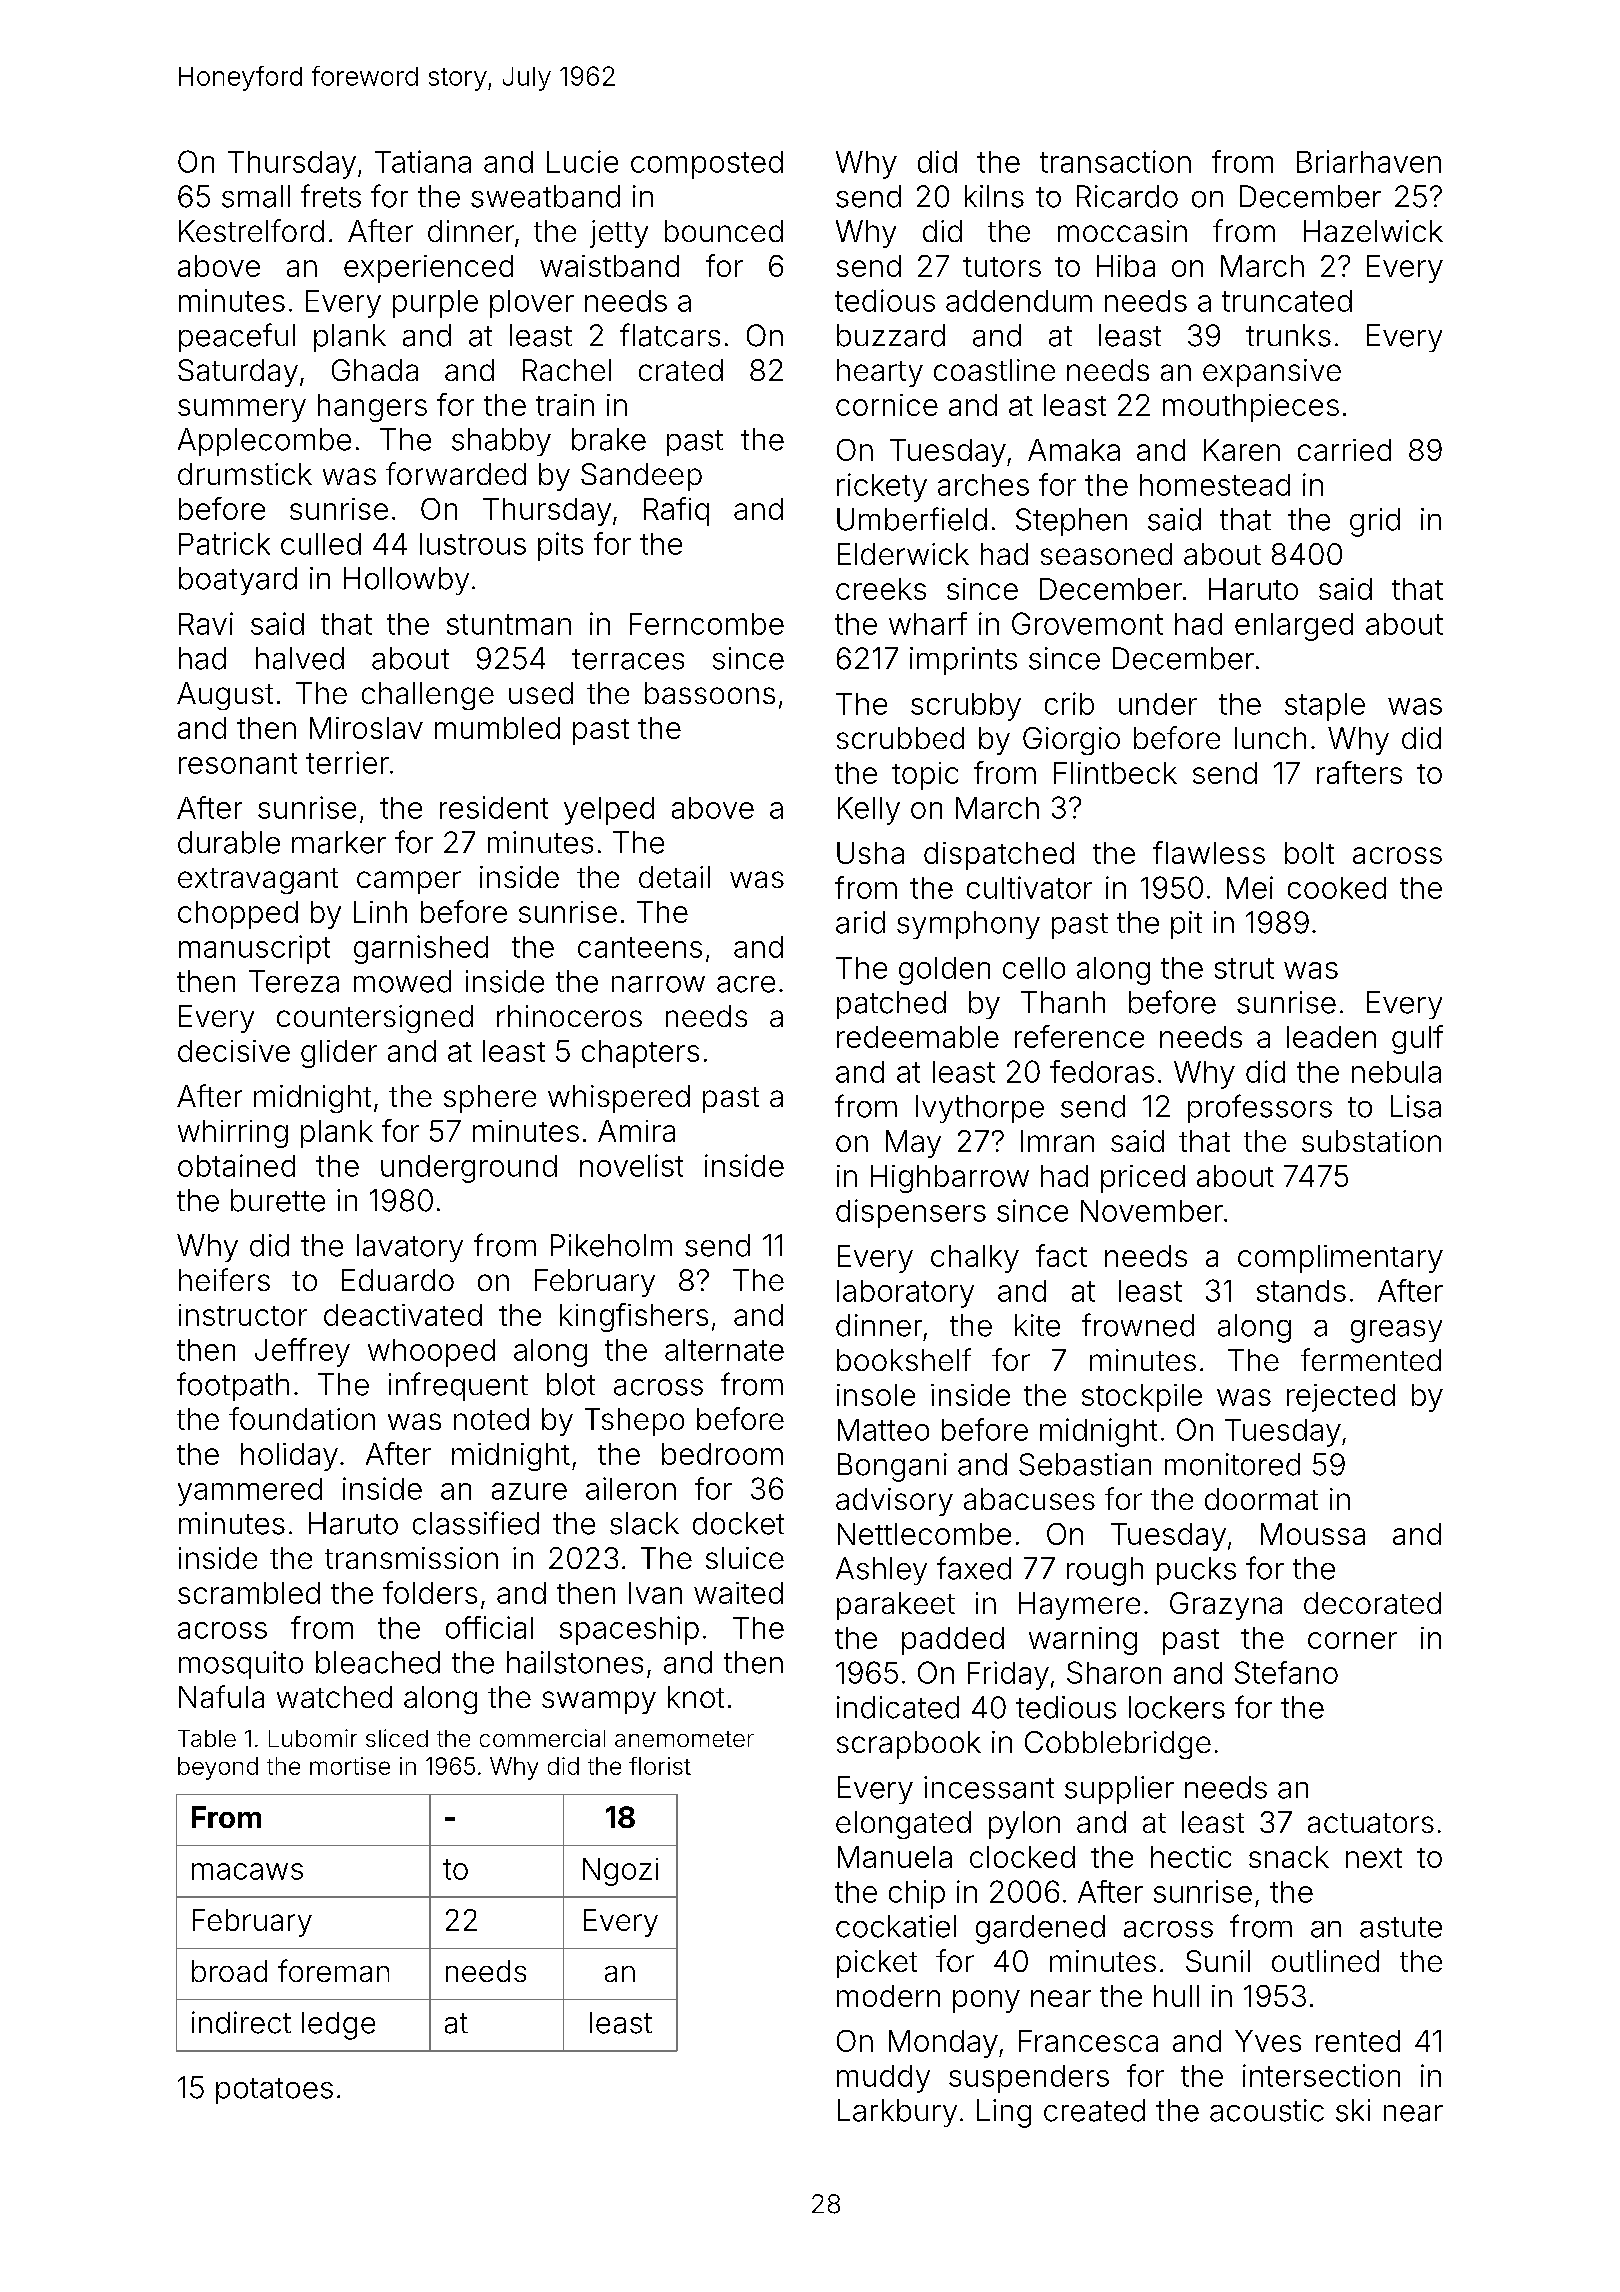 The height and width of the screenshot is (2292, 1620). Describe the element at coordinates (897, 2113) in the screenshot. I see `Larkbury` at that location.
